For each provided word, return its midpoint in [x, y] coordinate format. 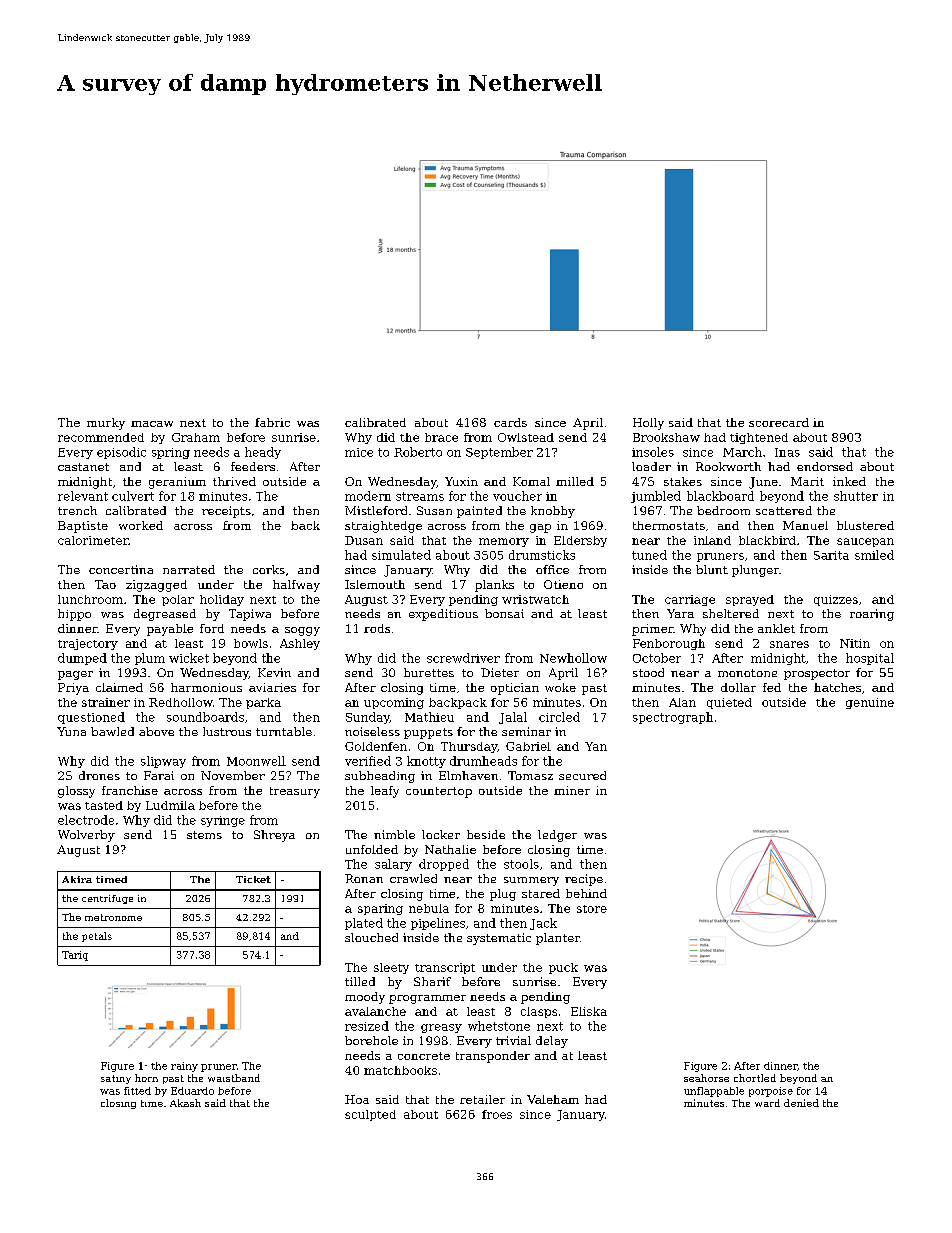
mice [359, 452]
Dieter [500, 672]
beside [486, 834]
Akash [185, 1103]
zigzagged [156, 586]
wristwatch [535, 599]
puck [563, 968]
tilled [360, 981]
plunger [755, 571]
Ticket [253, 879]
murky [106, 424]
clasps [539, 1012]
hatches [837, 687]
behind [586, 893]
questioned [91, 718]
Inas [787, 452]
